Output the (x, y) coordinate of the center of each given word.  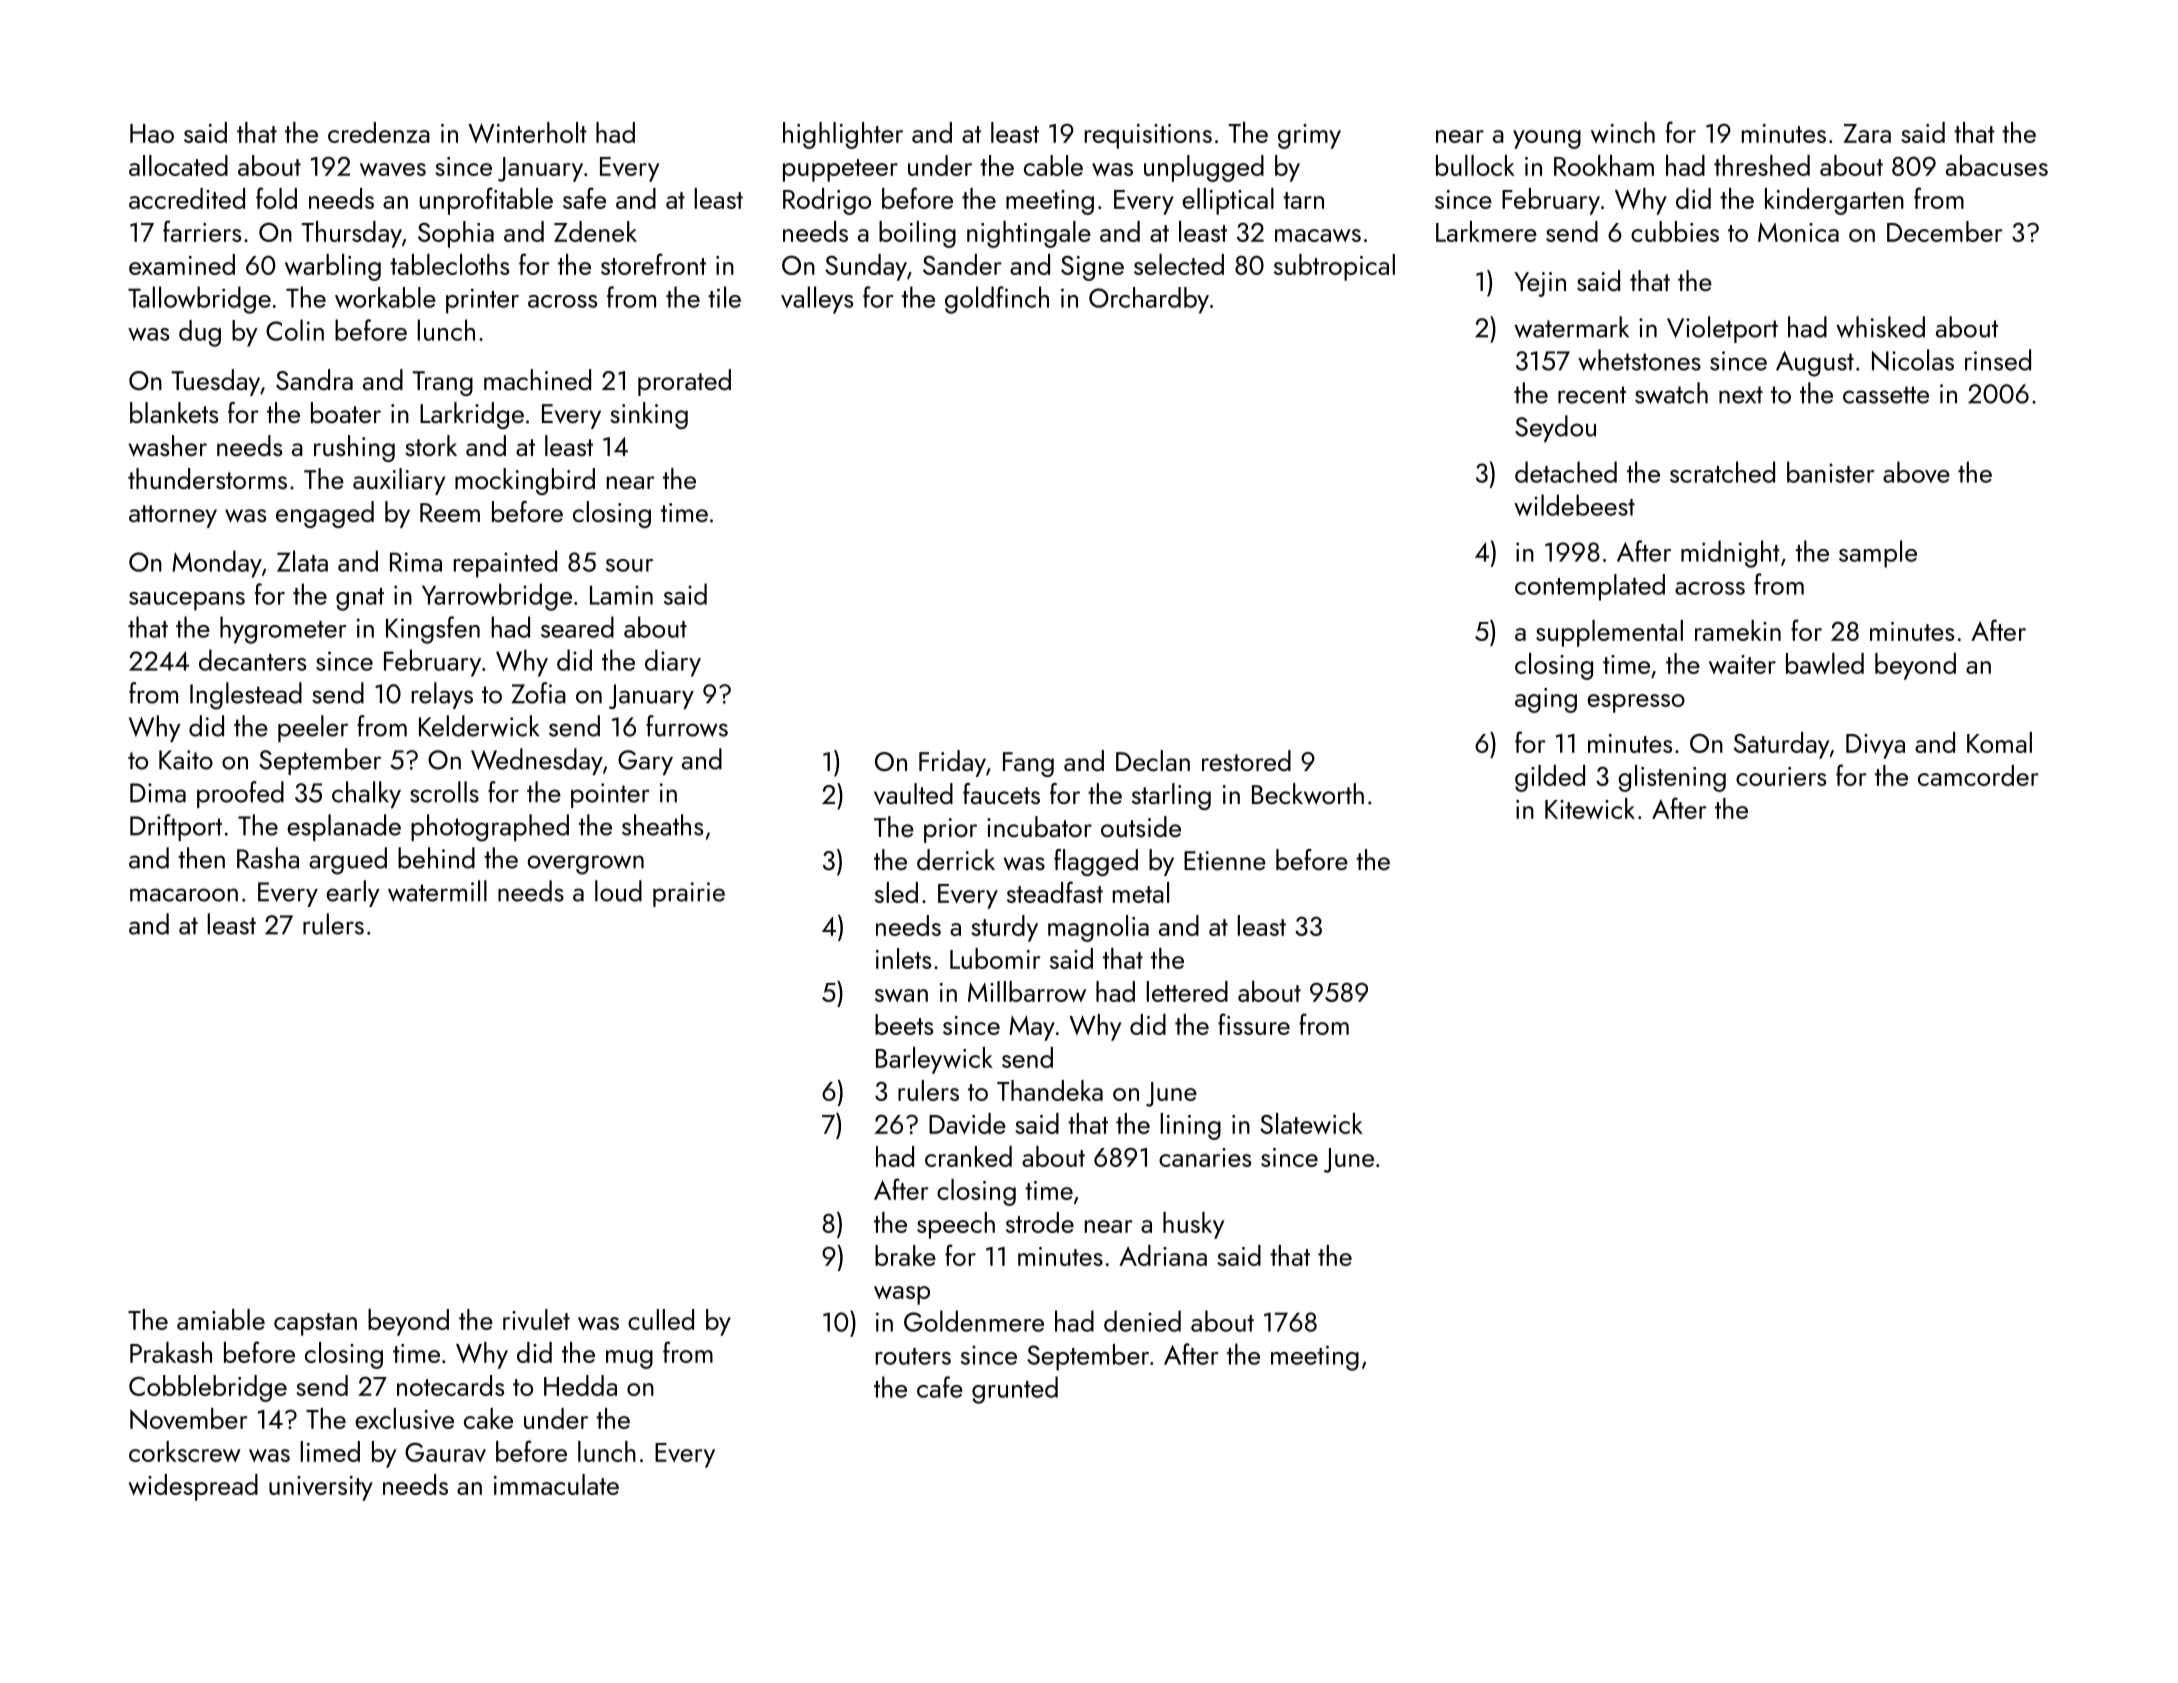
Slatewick (1311, 1123)
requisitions (1148, 136)
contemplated (1590, 587)
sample (1878, 554)
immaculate (556, 1484)
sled (896, 892)
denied (1142, 1321)
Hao (152, 133)
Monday (217, 564)
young (1547, 139)
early (353, 893)
